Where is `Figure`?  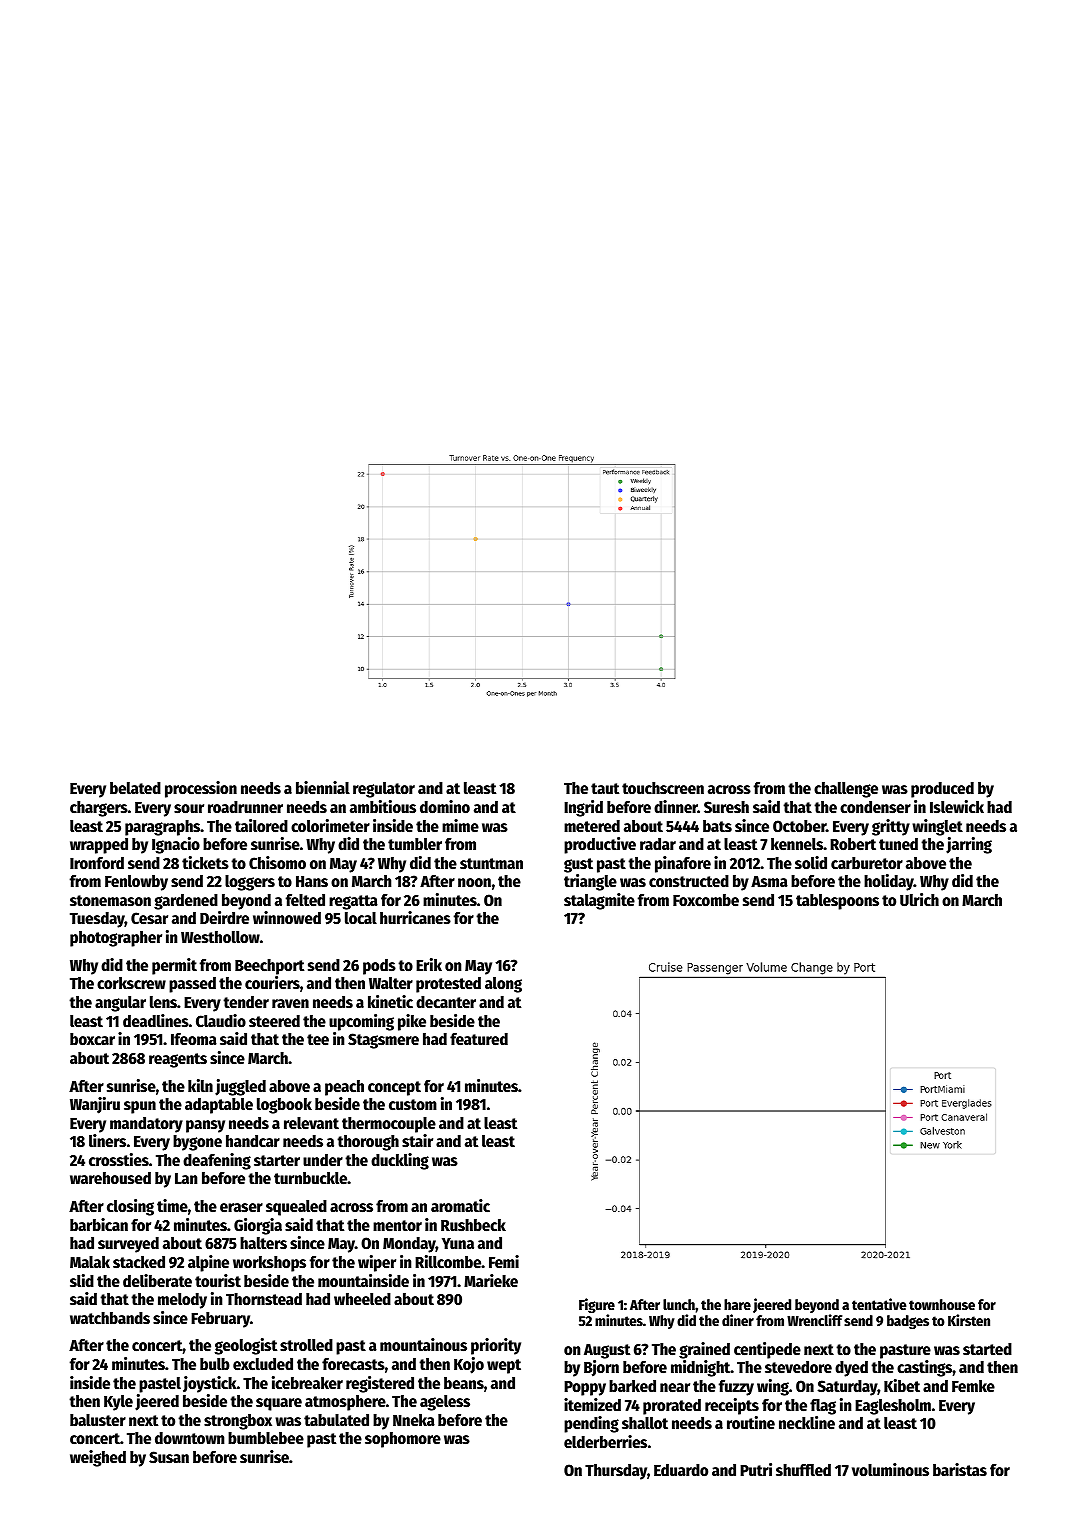
Figure is located at coordinates (597, 1305).
